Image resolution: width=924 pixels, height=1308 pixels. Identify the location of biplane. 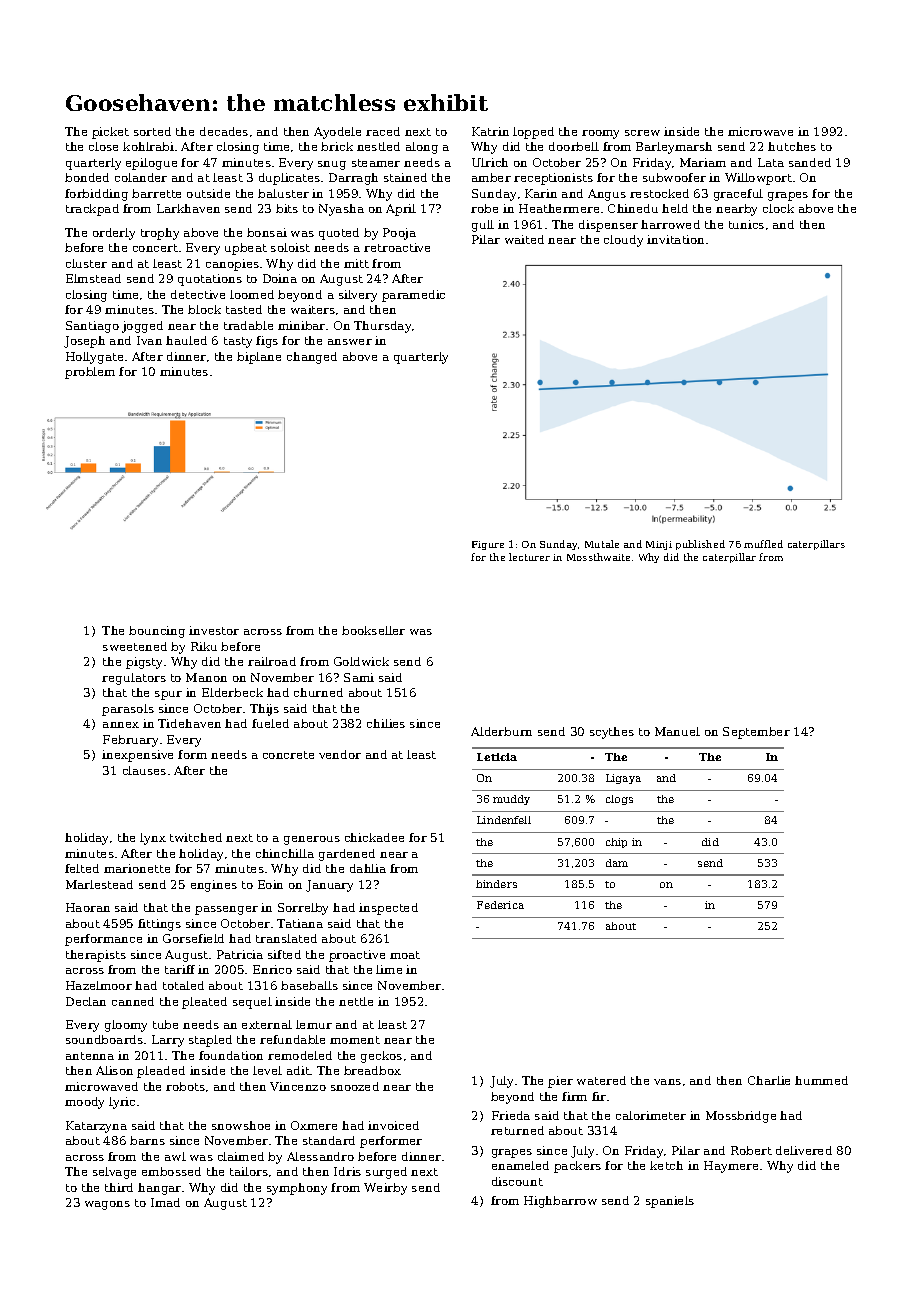
(259, 358).
